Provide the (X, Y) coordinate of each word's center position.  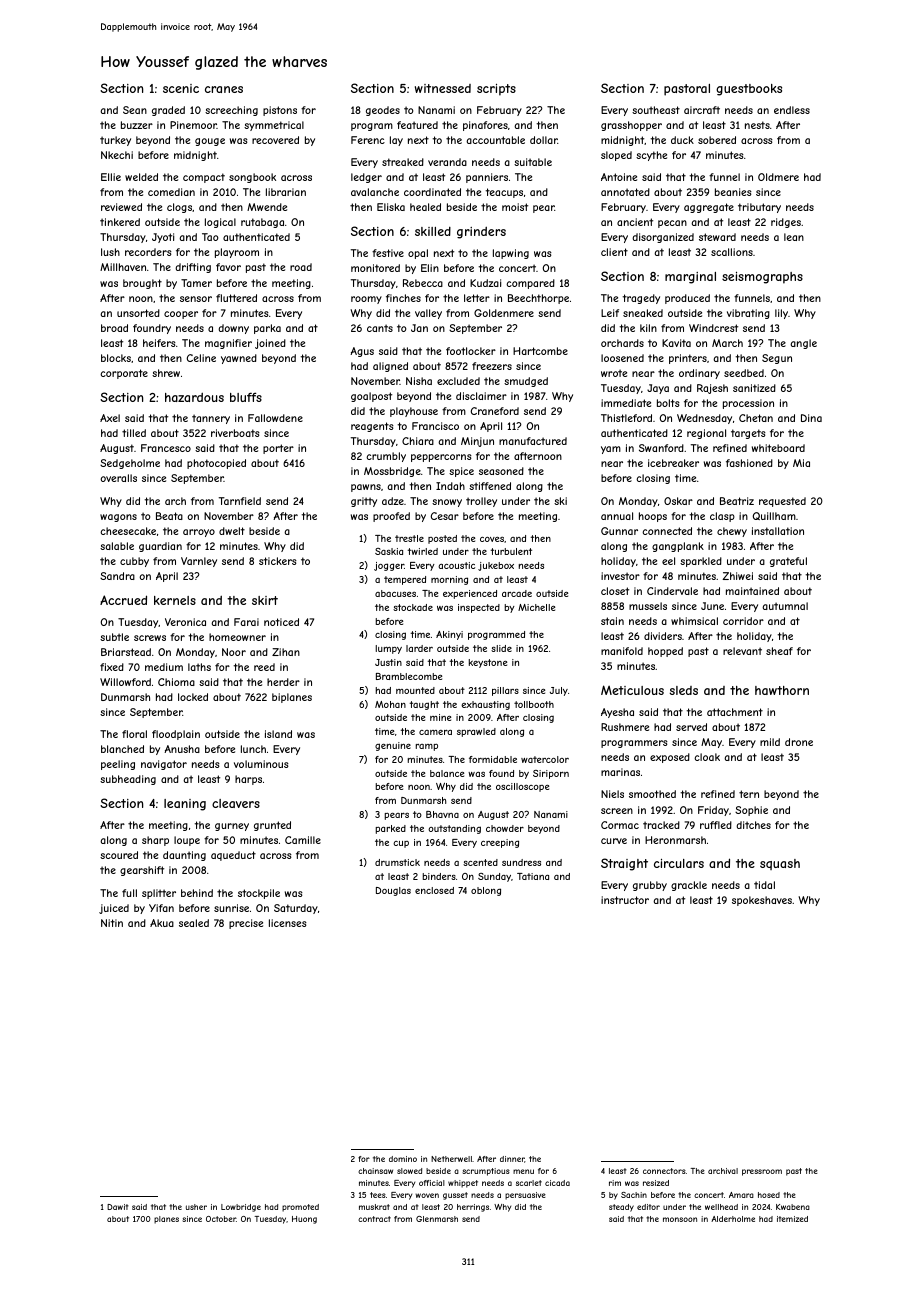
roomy (366, 300)
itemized (792, 1219)
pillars (505, 691)
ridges (786, 223)
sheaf (779, 651)
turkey (115, 141)
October (221, 1219)
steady (621, 1208)
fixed (112, 667)
